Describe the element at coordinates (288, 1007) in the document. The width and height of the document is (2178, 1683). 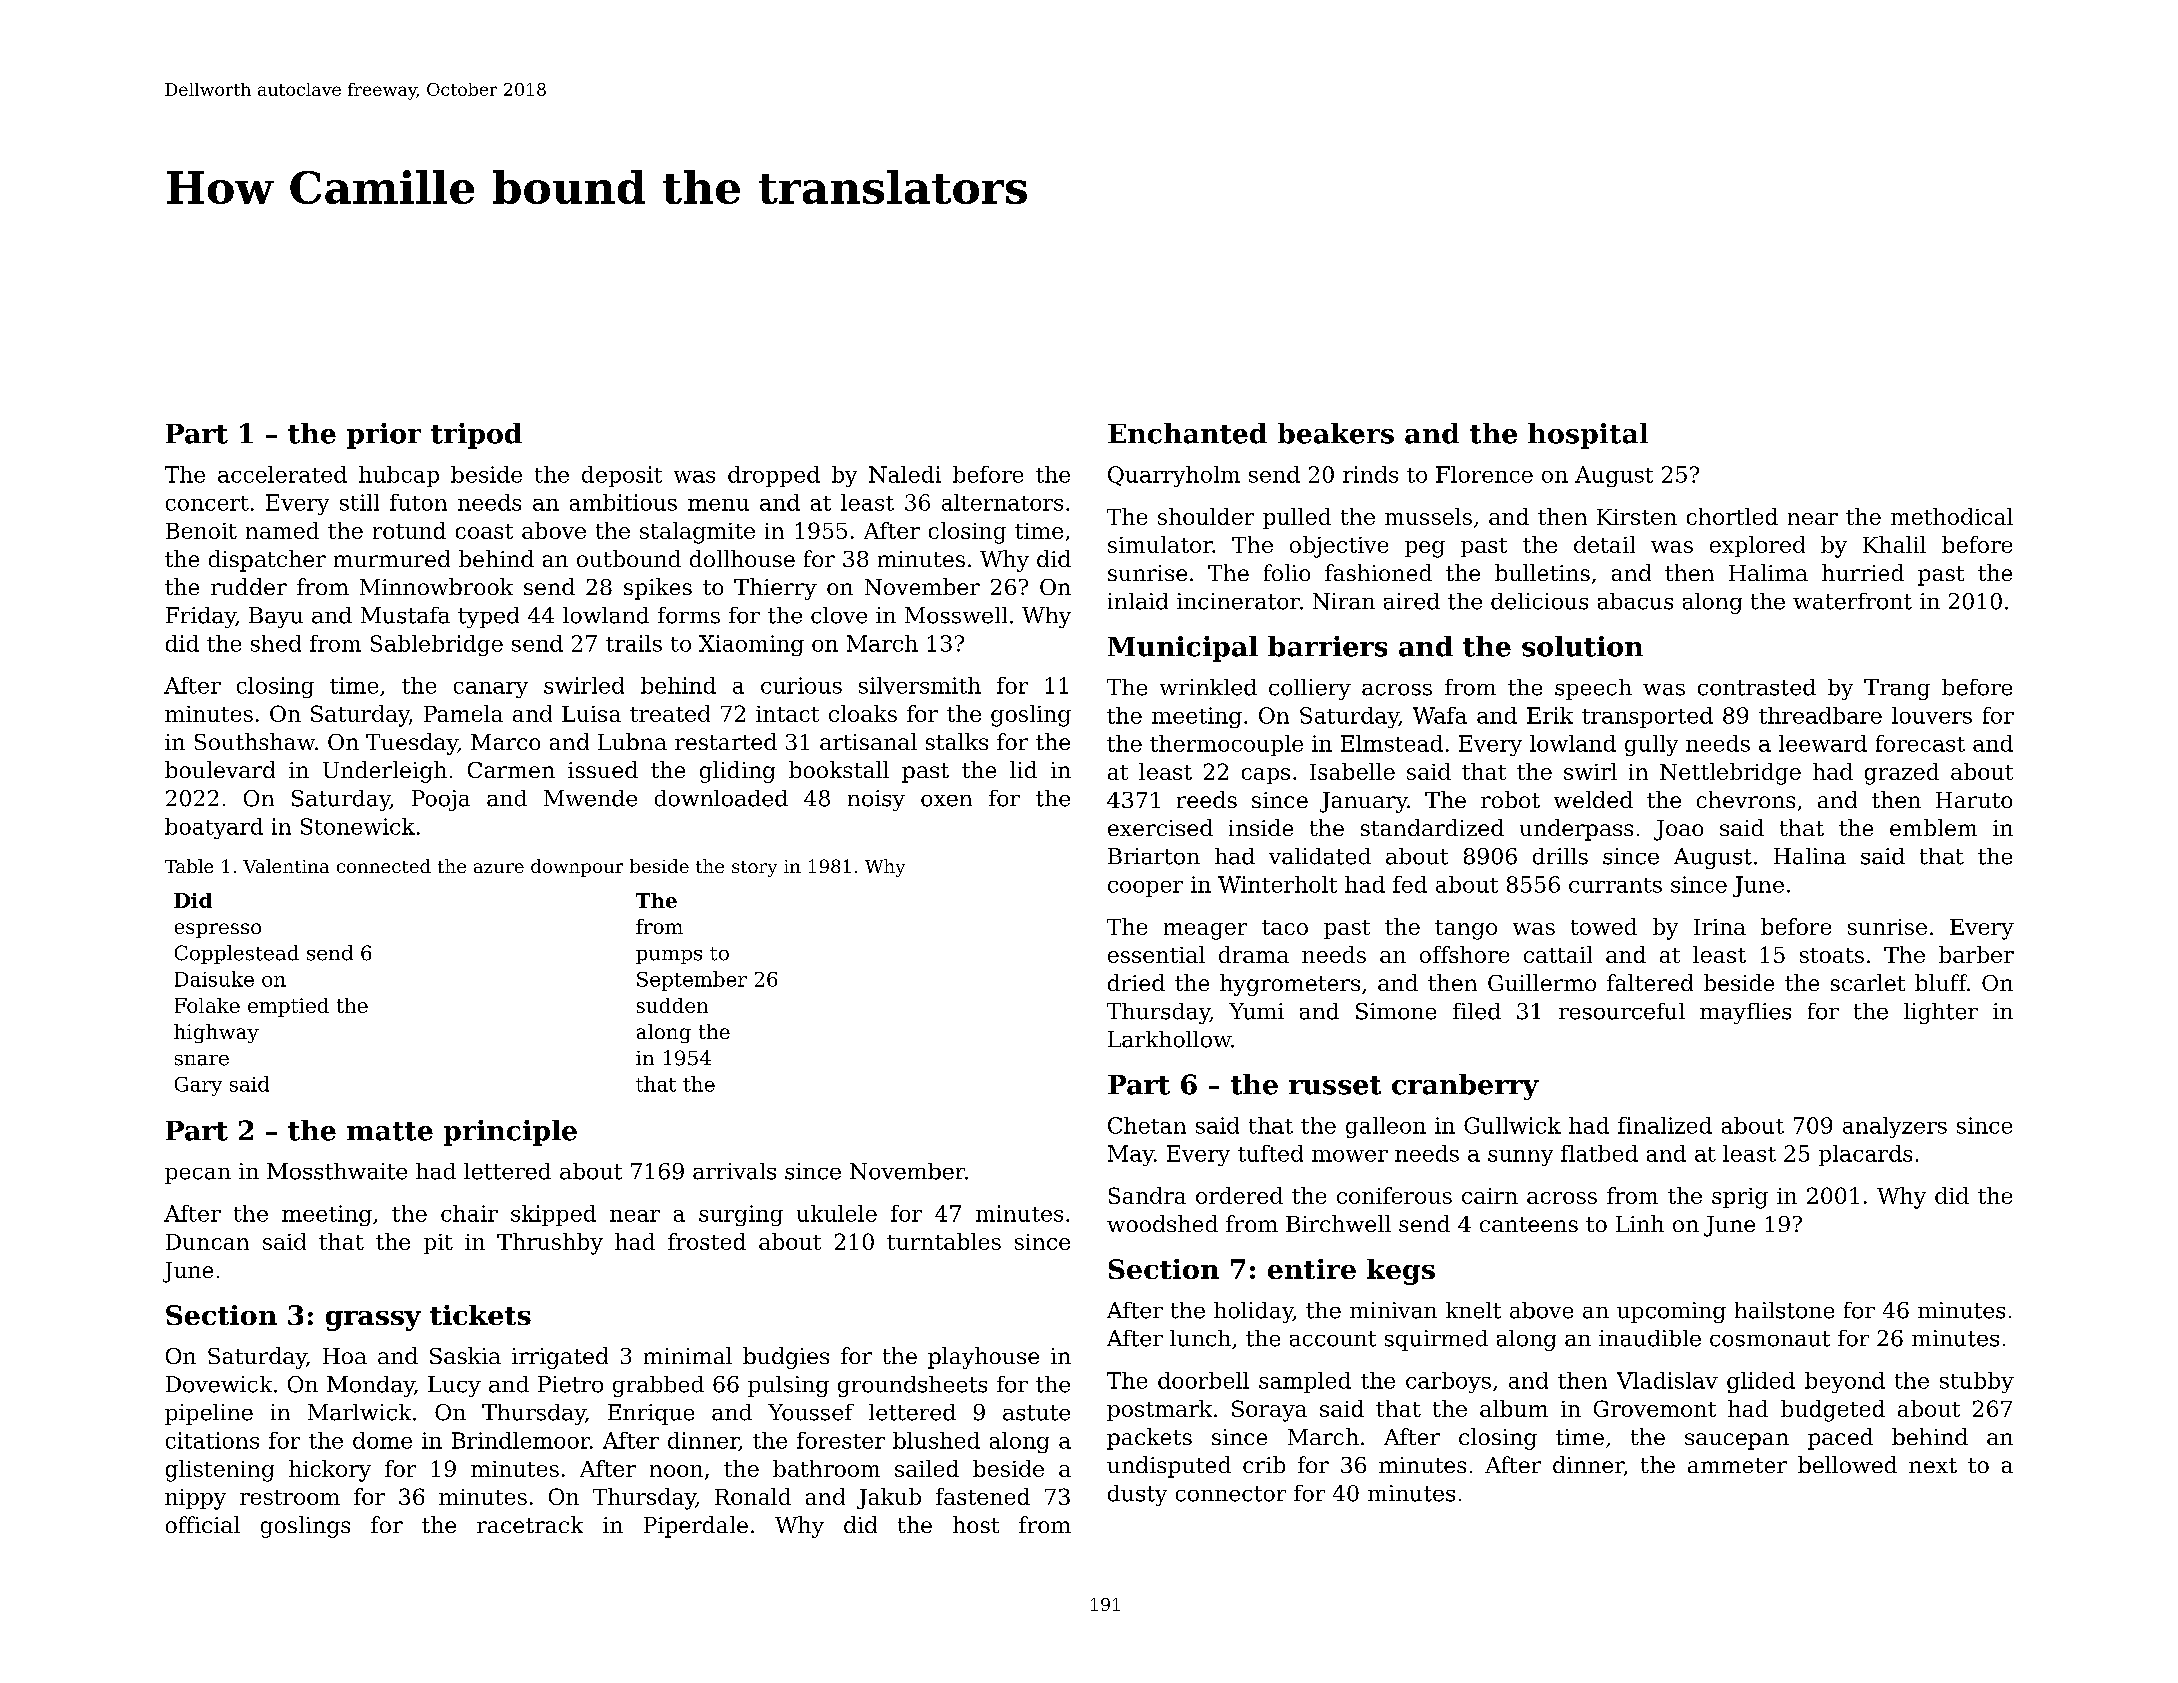
I see `emptied` at that location.
